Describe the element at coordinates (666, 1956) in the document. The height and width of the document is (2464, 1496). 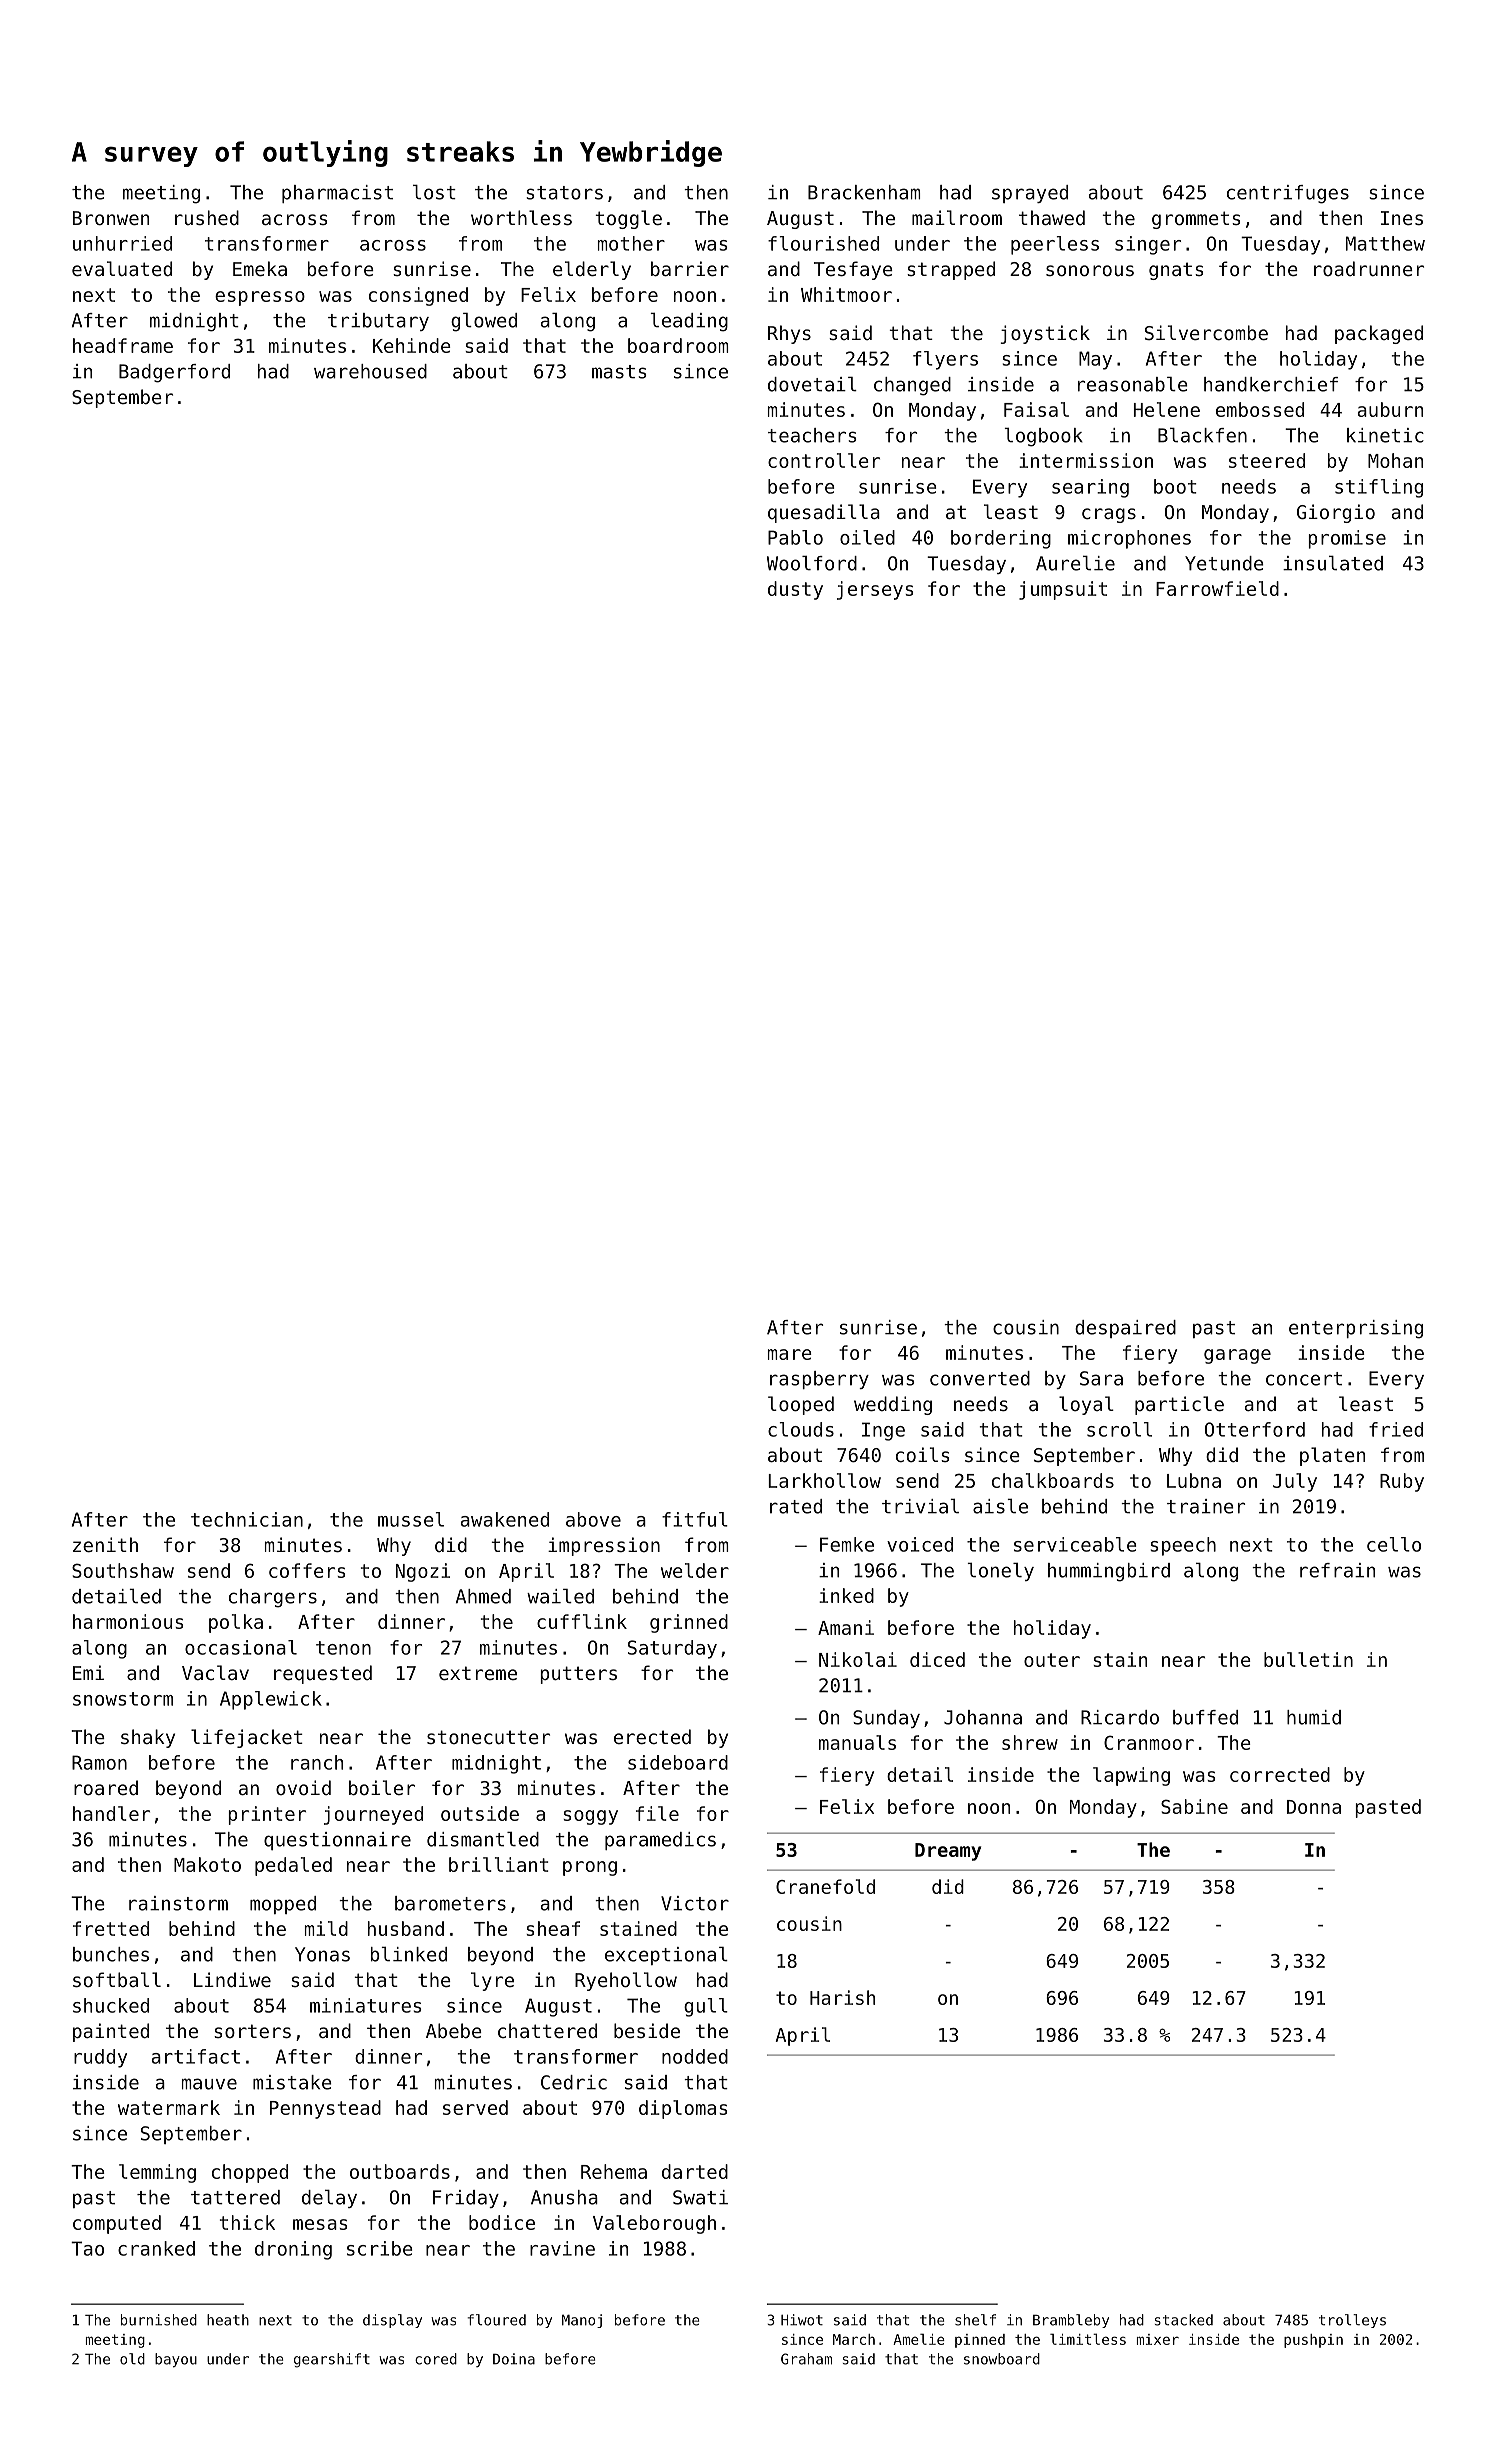
I see `exceptional` at that location.
